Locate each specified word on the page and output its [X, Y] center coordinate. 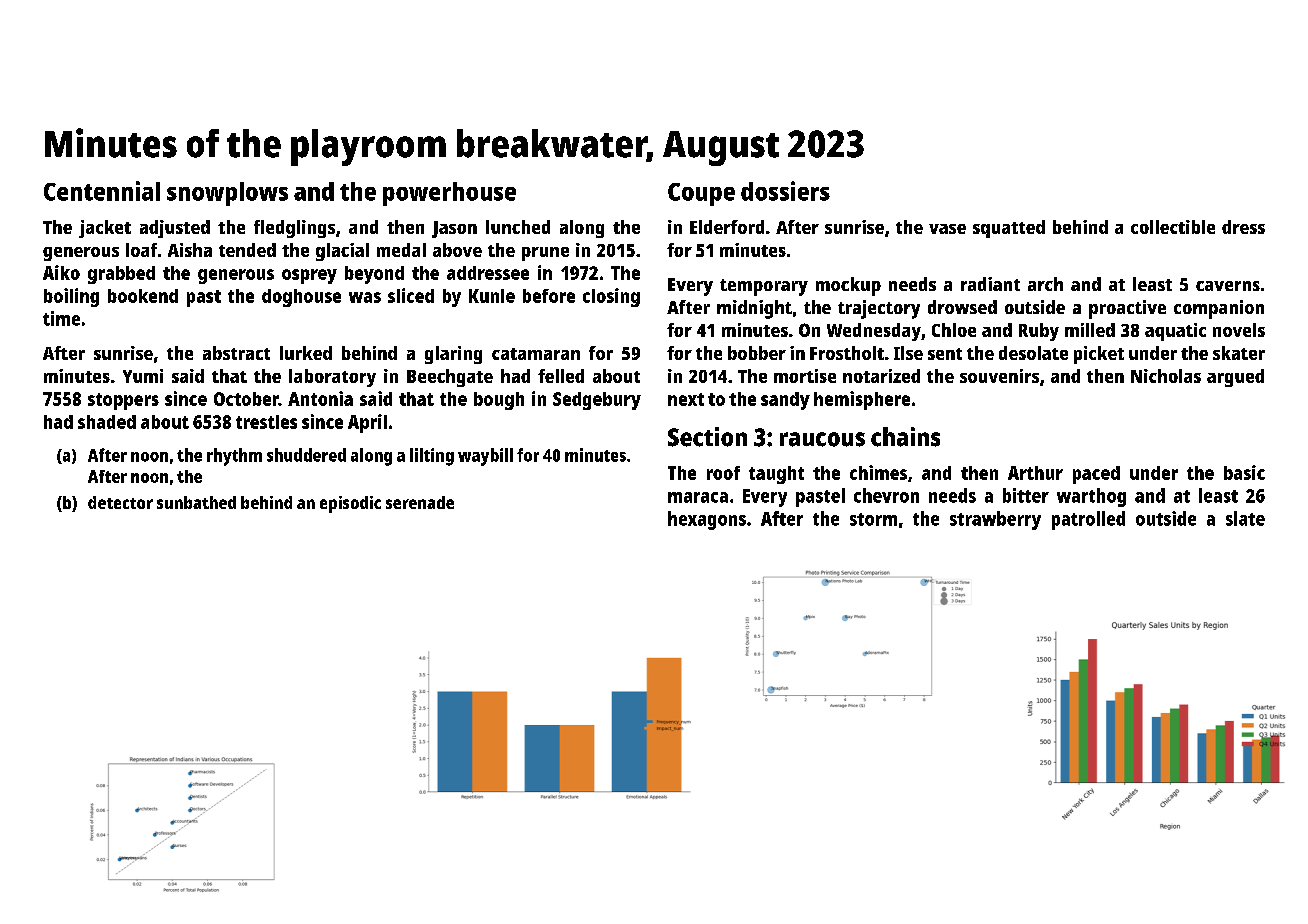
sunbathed [196, 502]
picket [1099, 355]
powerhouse [449, 194]
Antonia [320, 398]
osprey [309, 276]
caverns [1228, 286]
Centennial [102, 191]
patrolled [1088, 520]
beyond [374, 275]
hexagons [707, 520]
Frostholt [847, 353]
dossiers [785, 191]
